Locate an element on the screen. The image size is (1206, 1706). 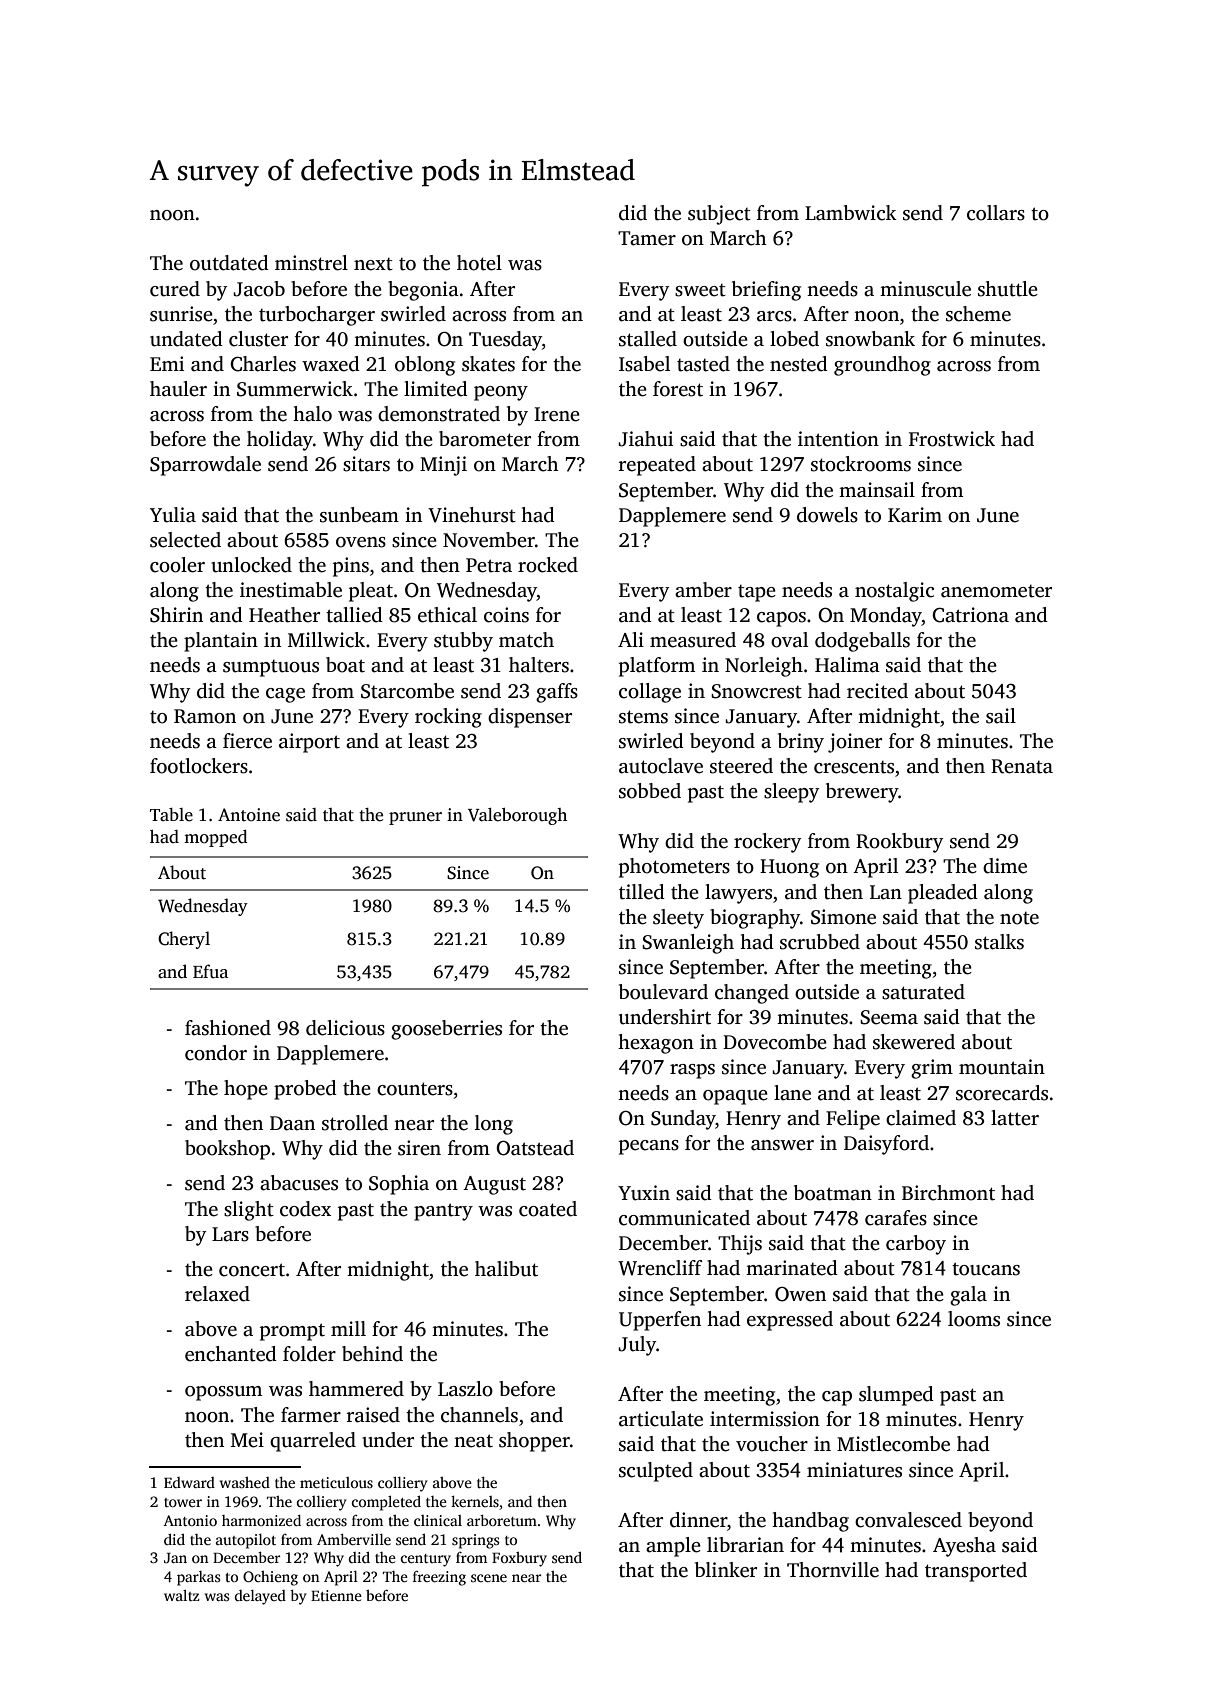
snowbank is located at coordinates (870, 339).
